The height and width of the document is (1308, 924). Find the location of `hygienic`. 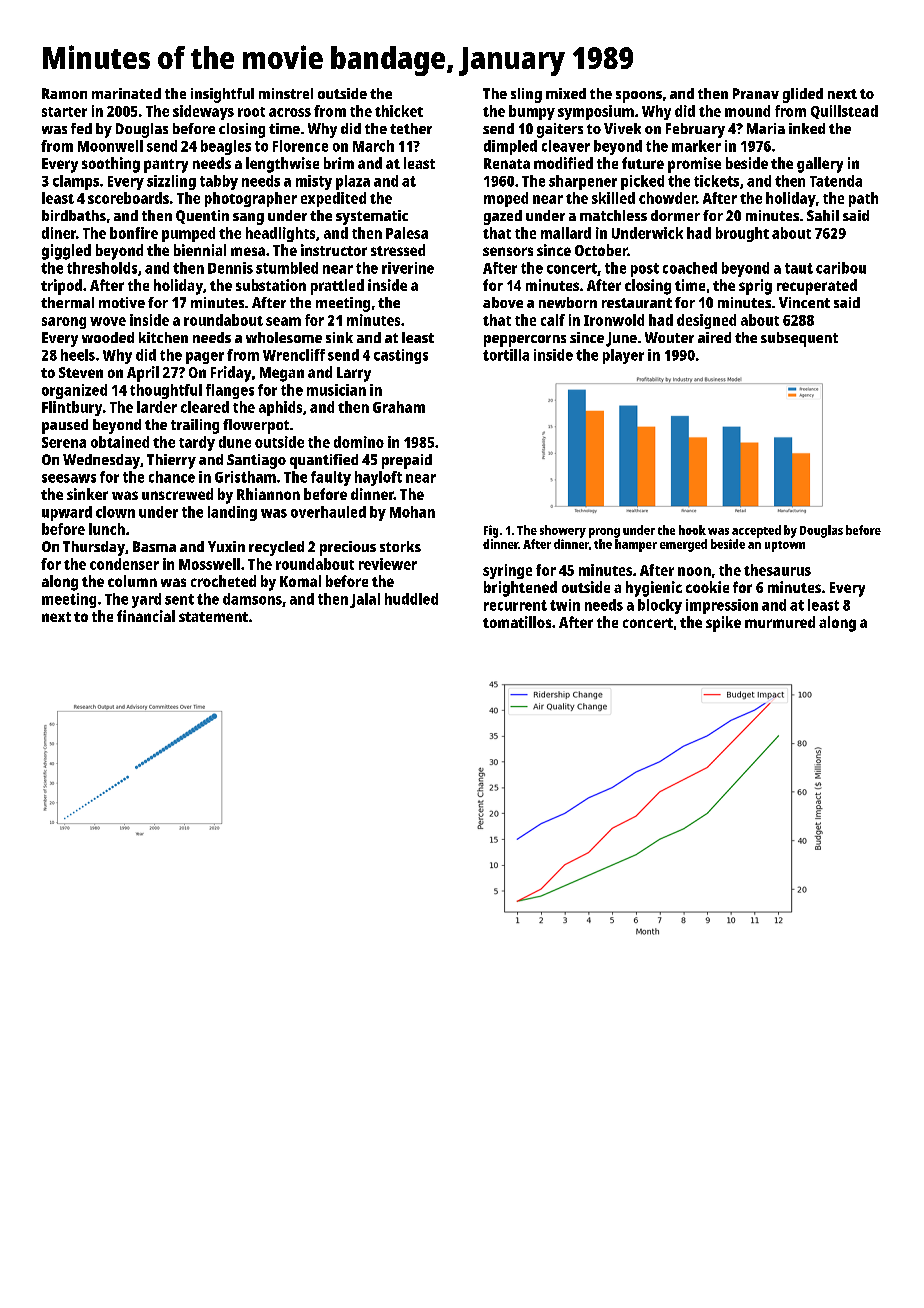

hygienic is located at coordinates (654, 589).
